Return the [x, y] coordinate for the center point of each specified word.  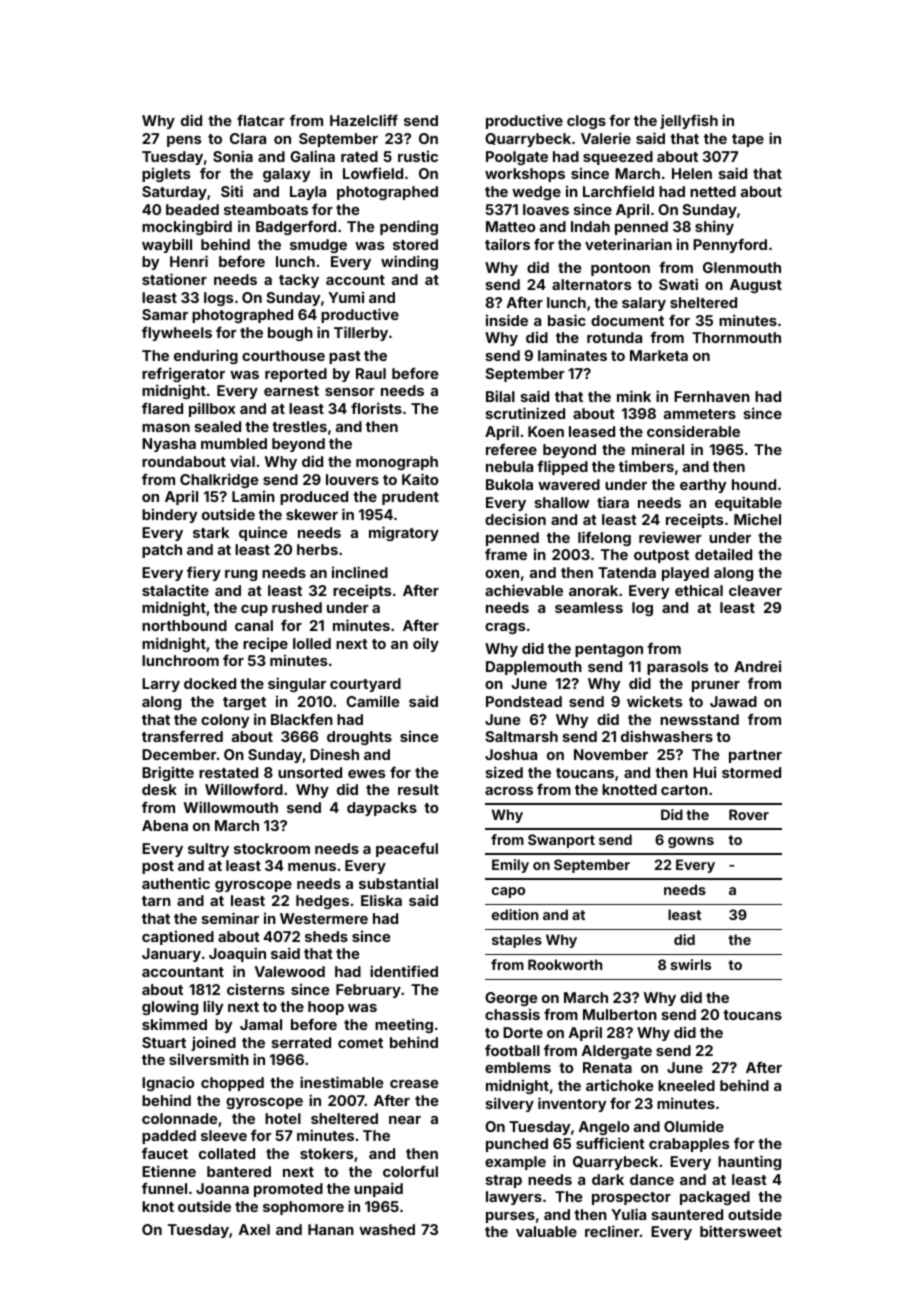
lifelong [604, 538]
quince [263, 533]
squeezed [618, 158]
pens [184, 141]
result [418, 789]
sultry [208, 850]
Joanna [222, 1188]
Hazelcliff [364, 120]
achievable [524, 590]
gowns [691, 842]
